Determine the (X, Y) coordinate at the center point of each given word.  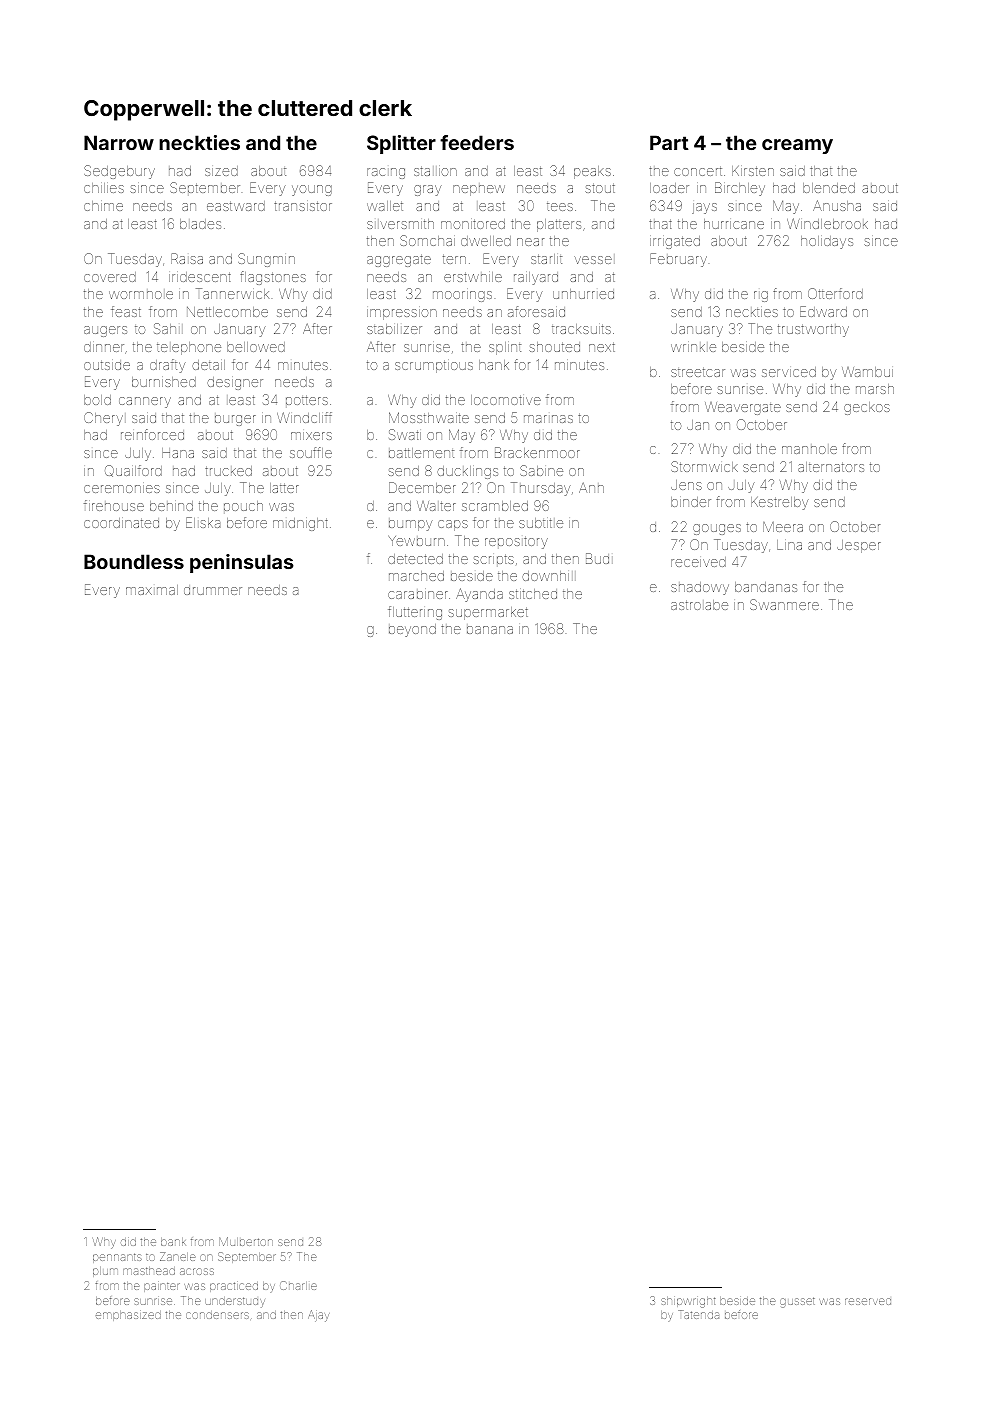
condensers (217, 1315)
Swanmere (784, 604)
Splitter (401, 144)
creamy (797, 146)
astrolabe (699, 605)
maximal (152, 590)
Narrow (119, 142)
